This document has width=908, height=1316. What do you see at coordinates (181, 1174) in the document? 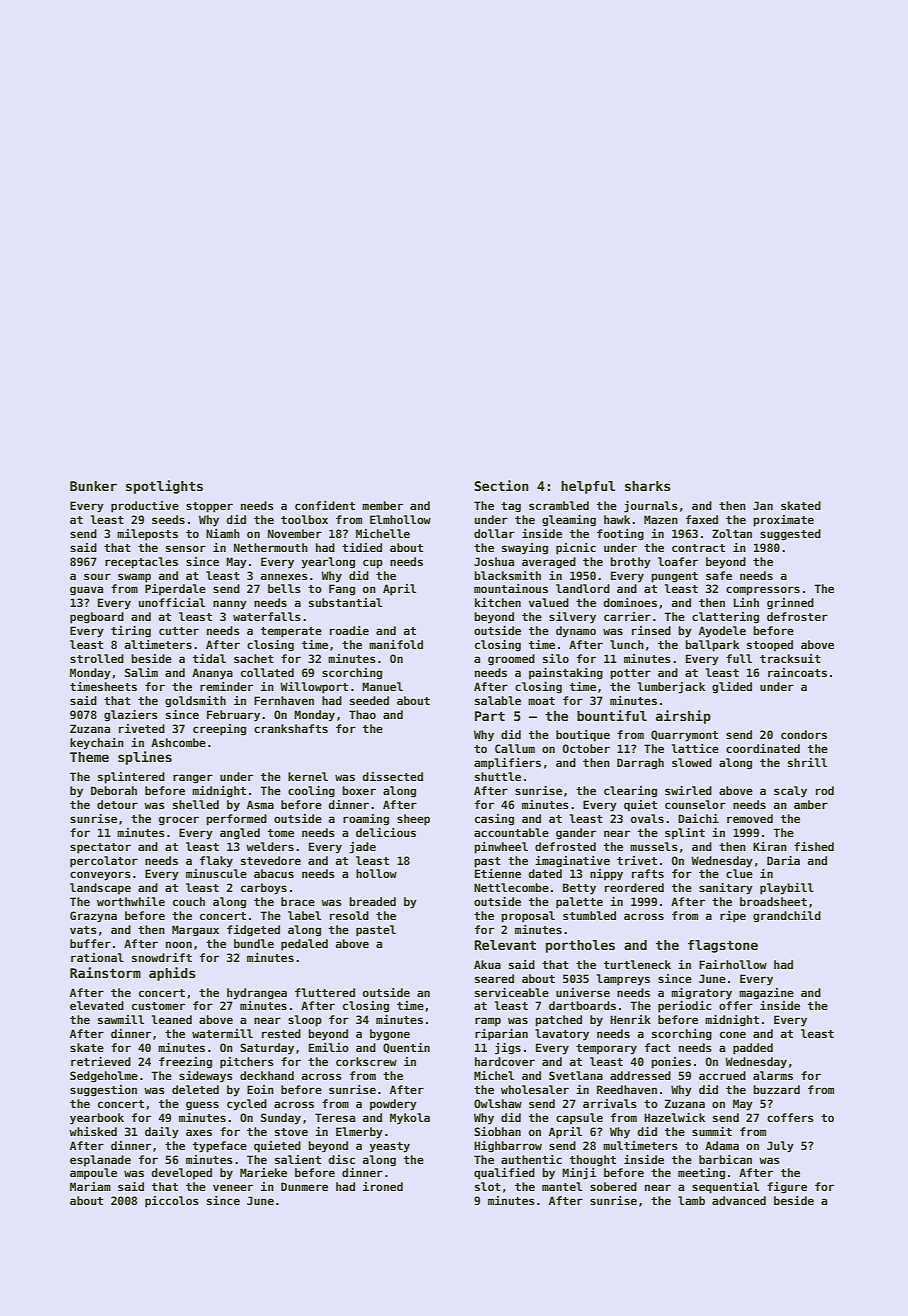
I see `developed` at bounding box center [181, 1174].
